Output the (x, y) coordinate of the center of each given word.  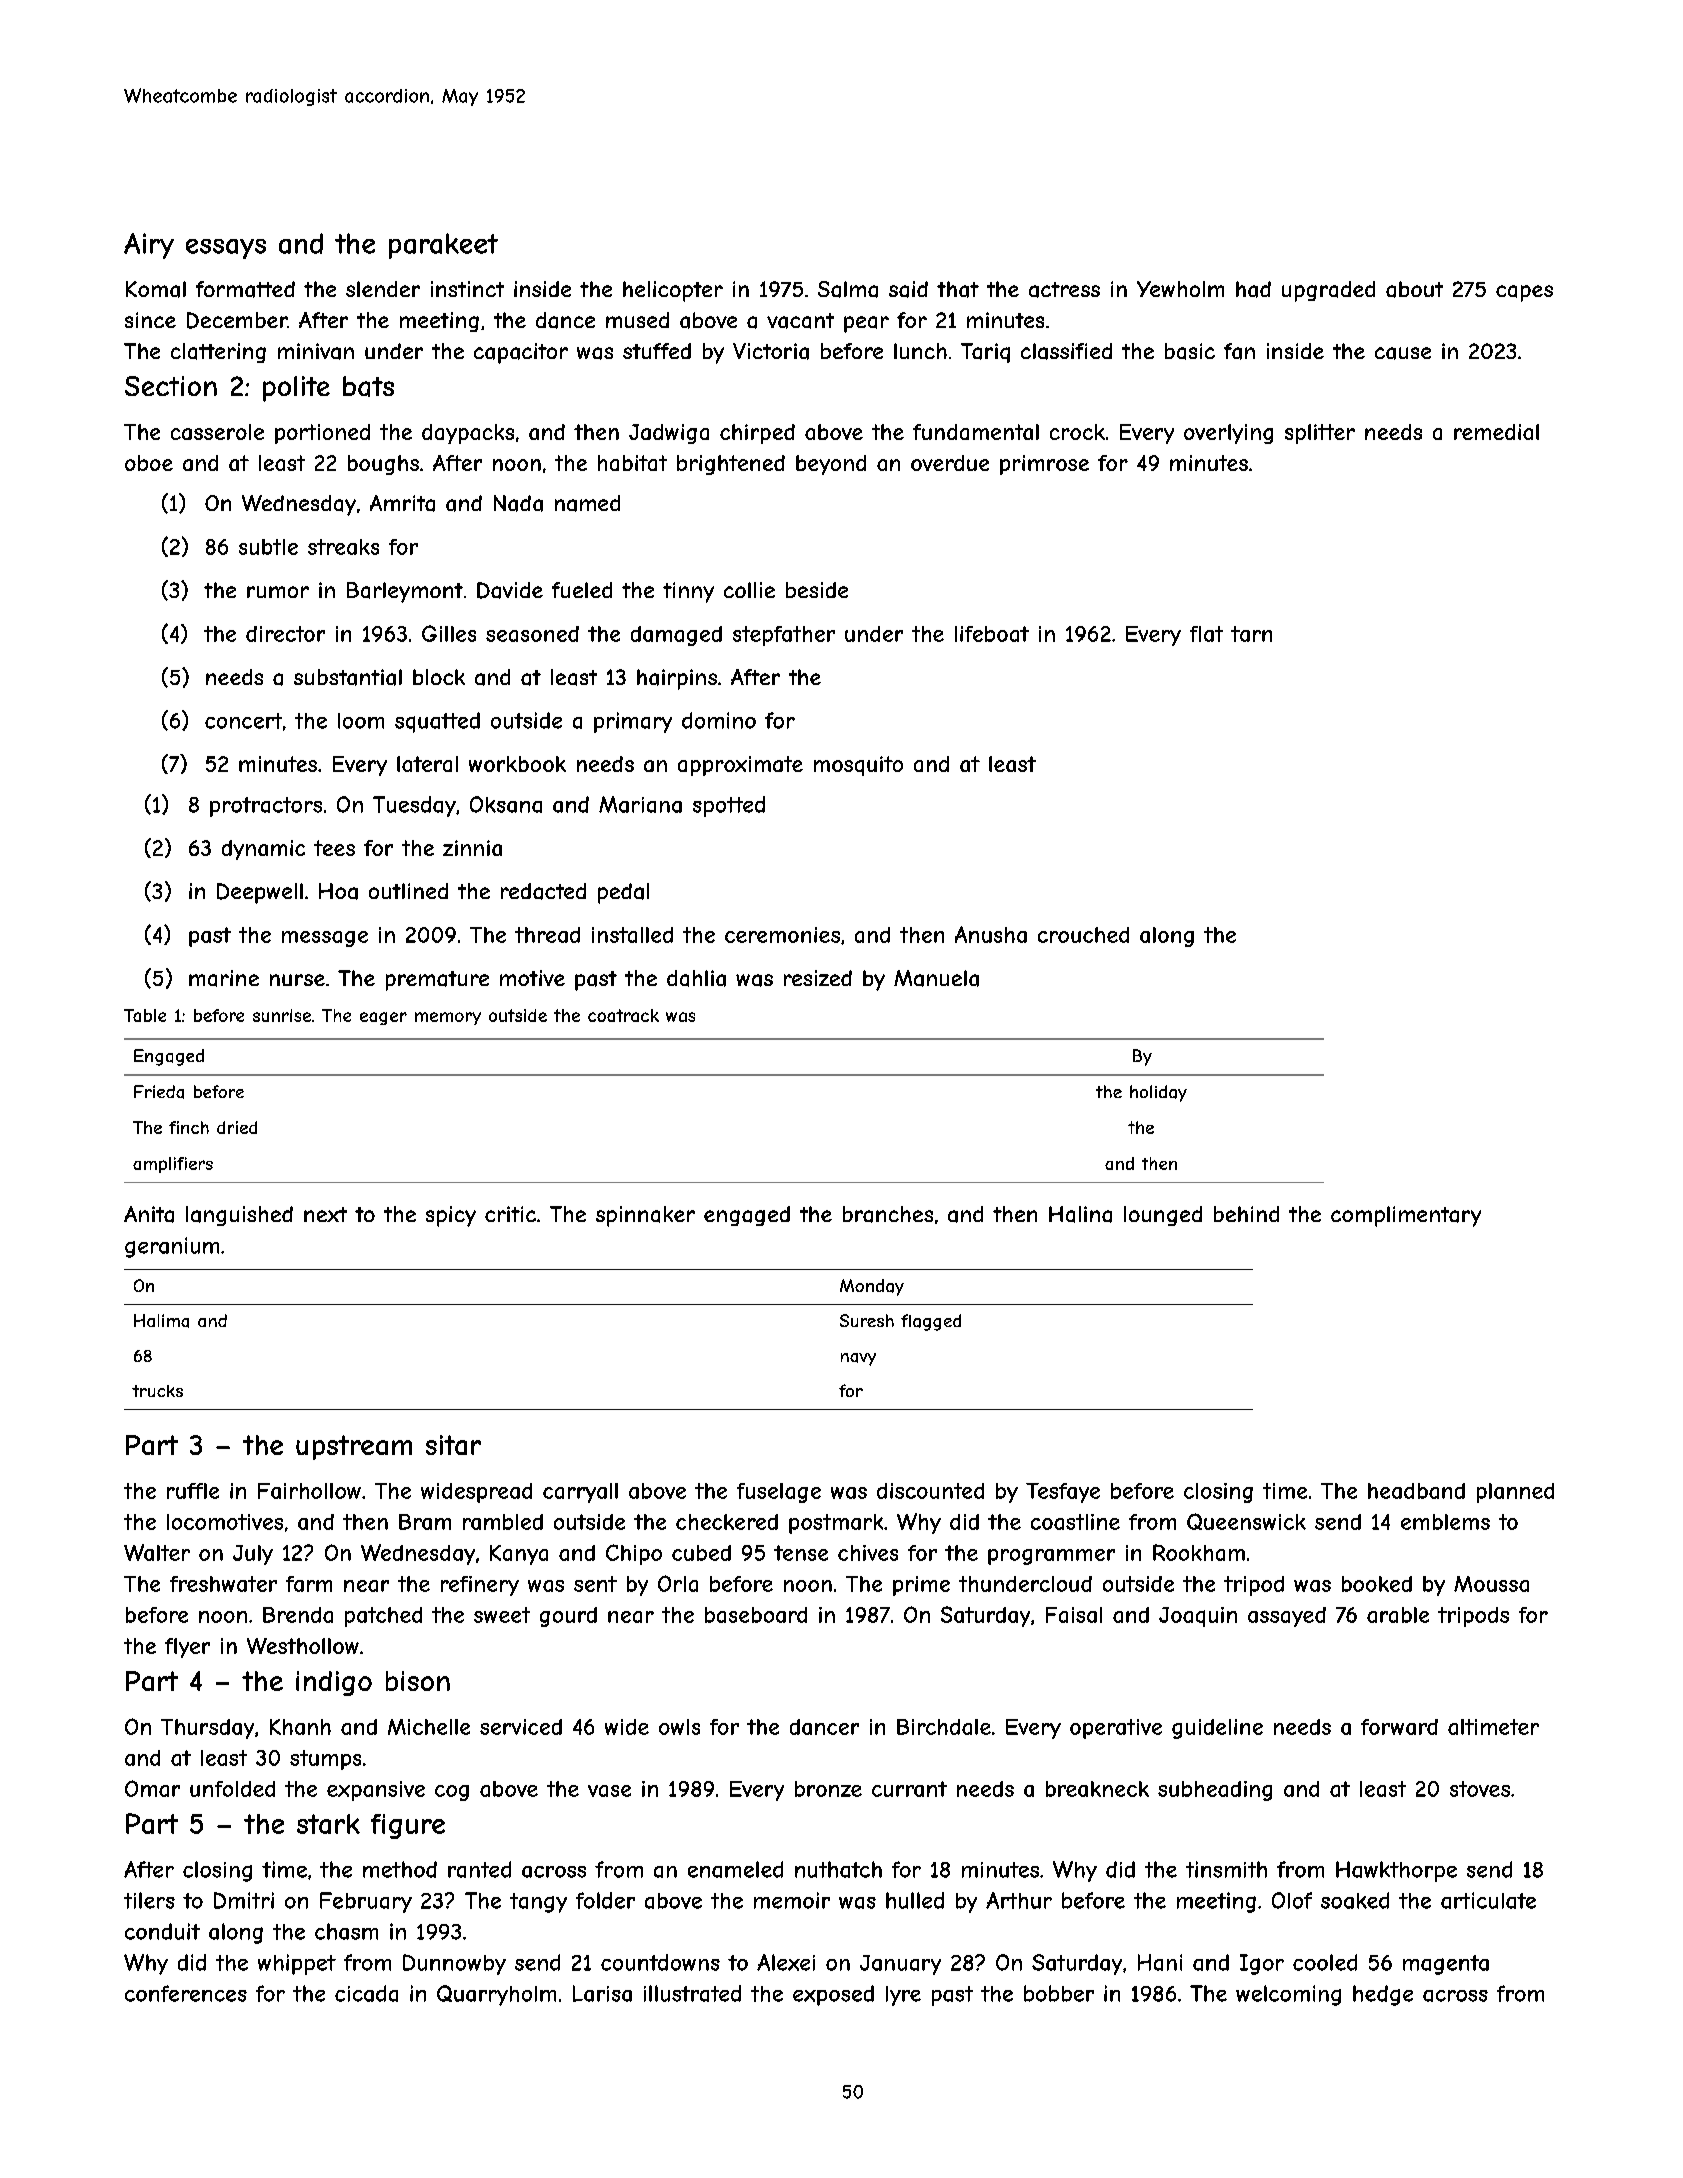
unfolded (232, 1789)
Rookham (1199, 1552)
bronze (828, 1789)
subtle (268, 547)
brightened (731, 465)
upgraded (1328, 291)
